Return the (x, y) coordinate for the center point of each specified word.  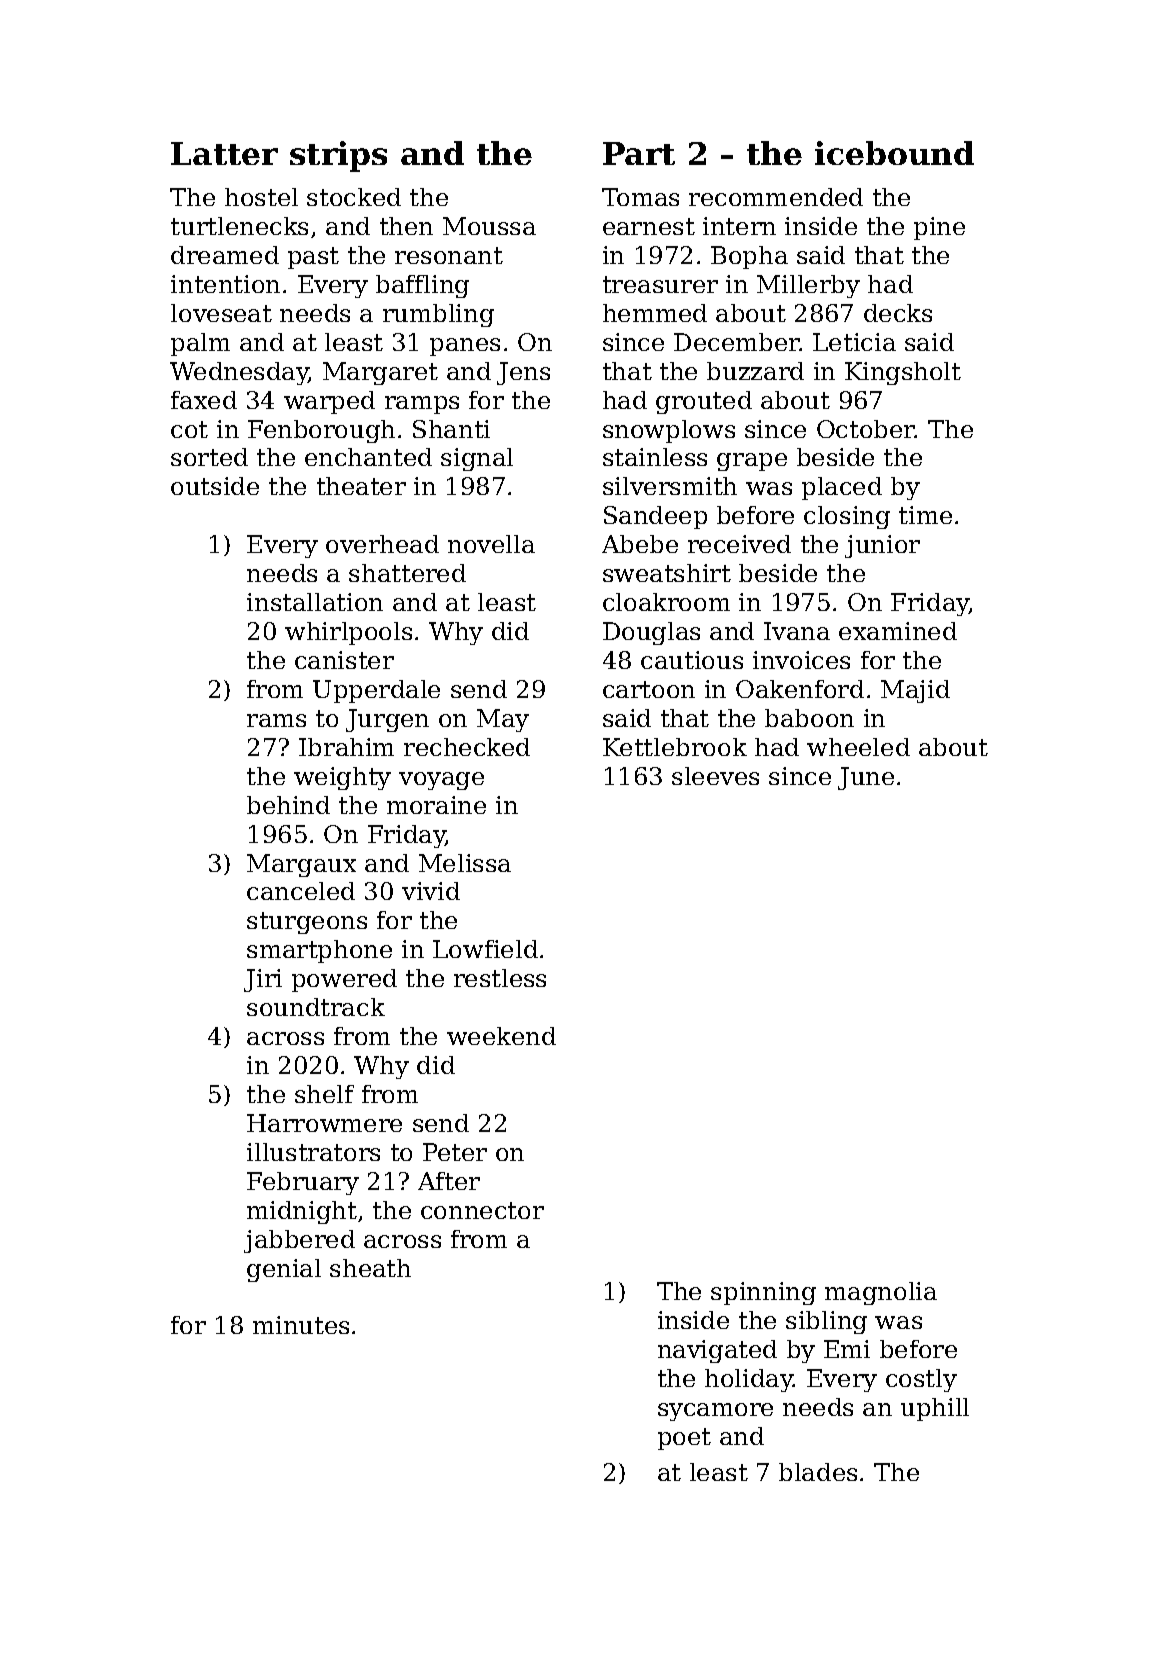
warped (329, 402)
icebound (894, 153)
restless (500, 978)
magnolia (881, 1293)
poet (684, 1439)
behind (288, 805)
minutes (301, 1325)
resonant (449, 255)
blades (818, 1472)
